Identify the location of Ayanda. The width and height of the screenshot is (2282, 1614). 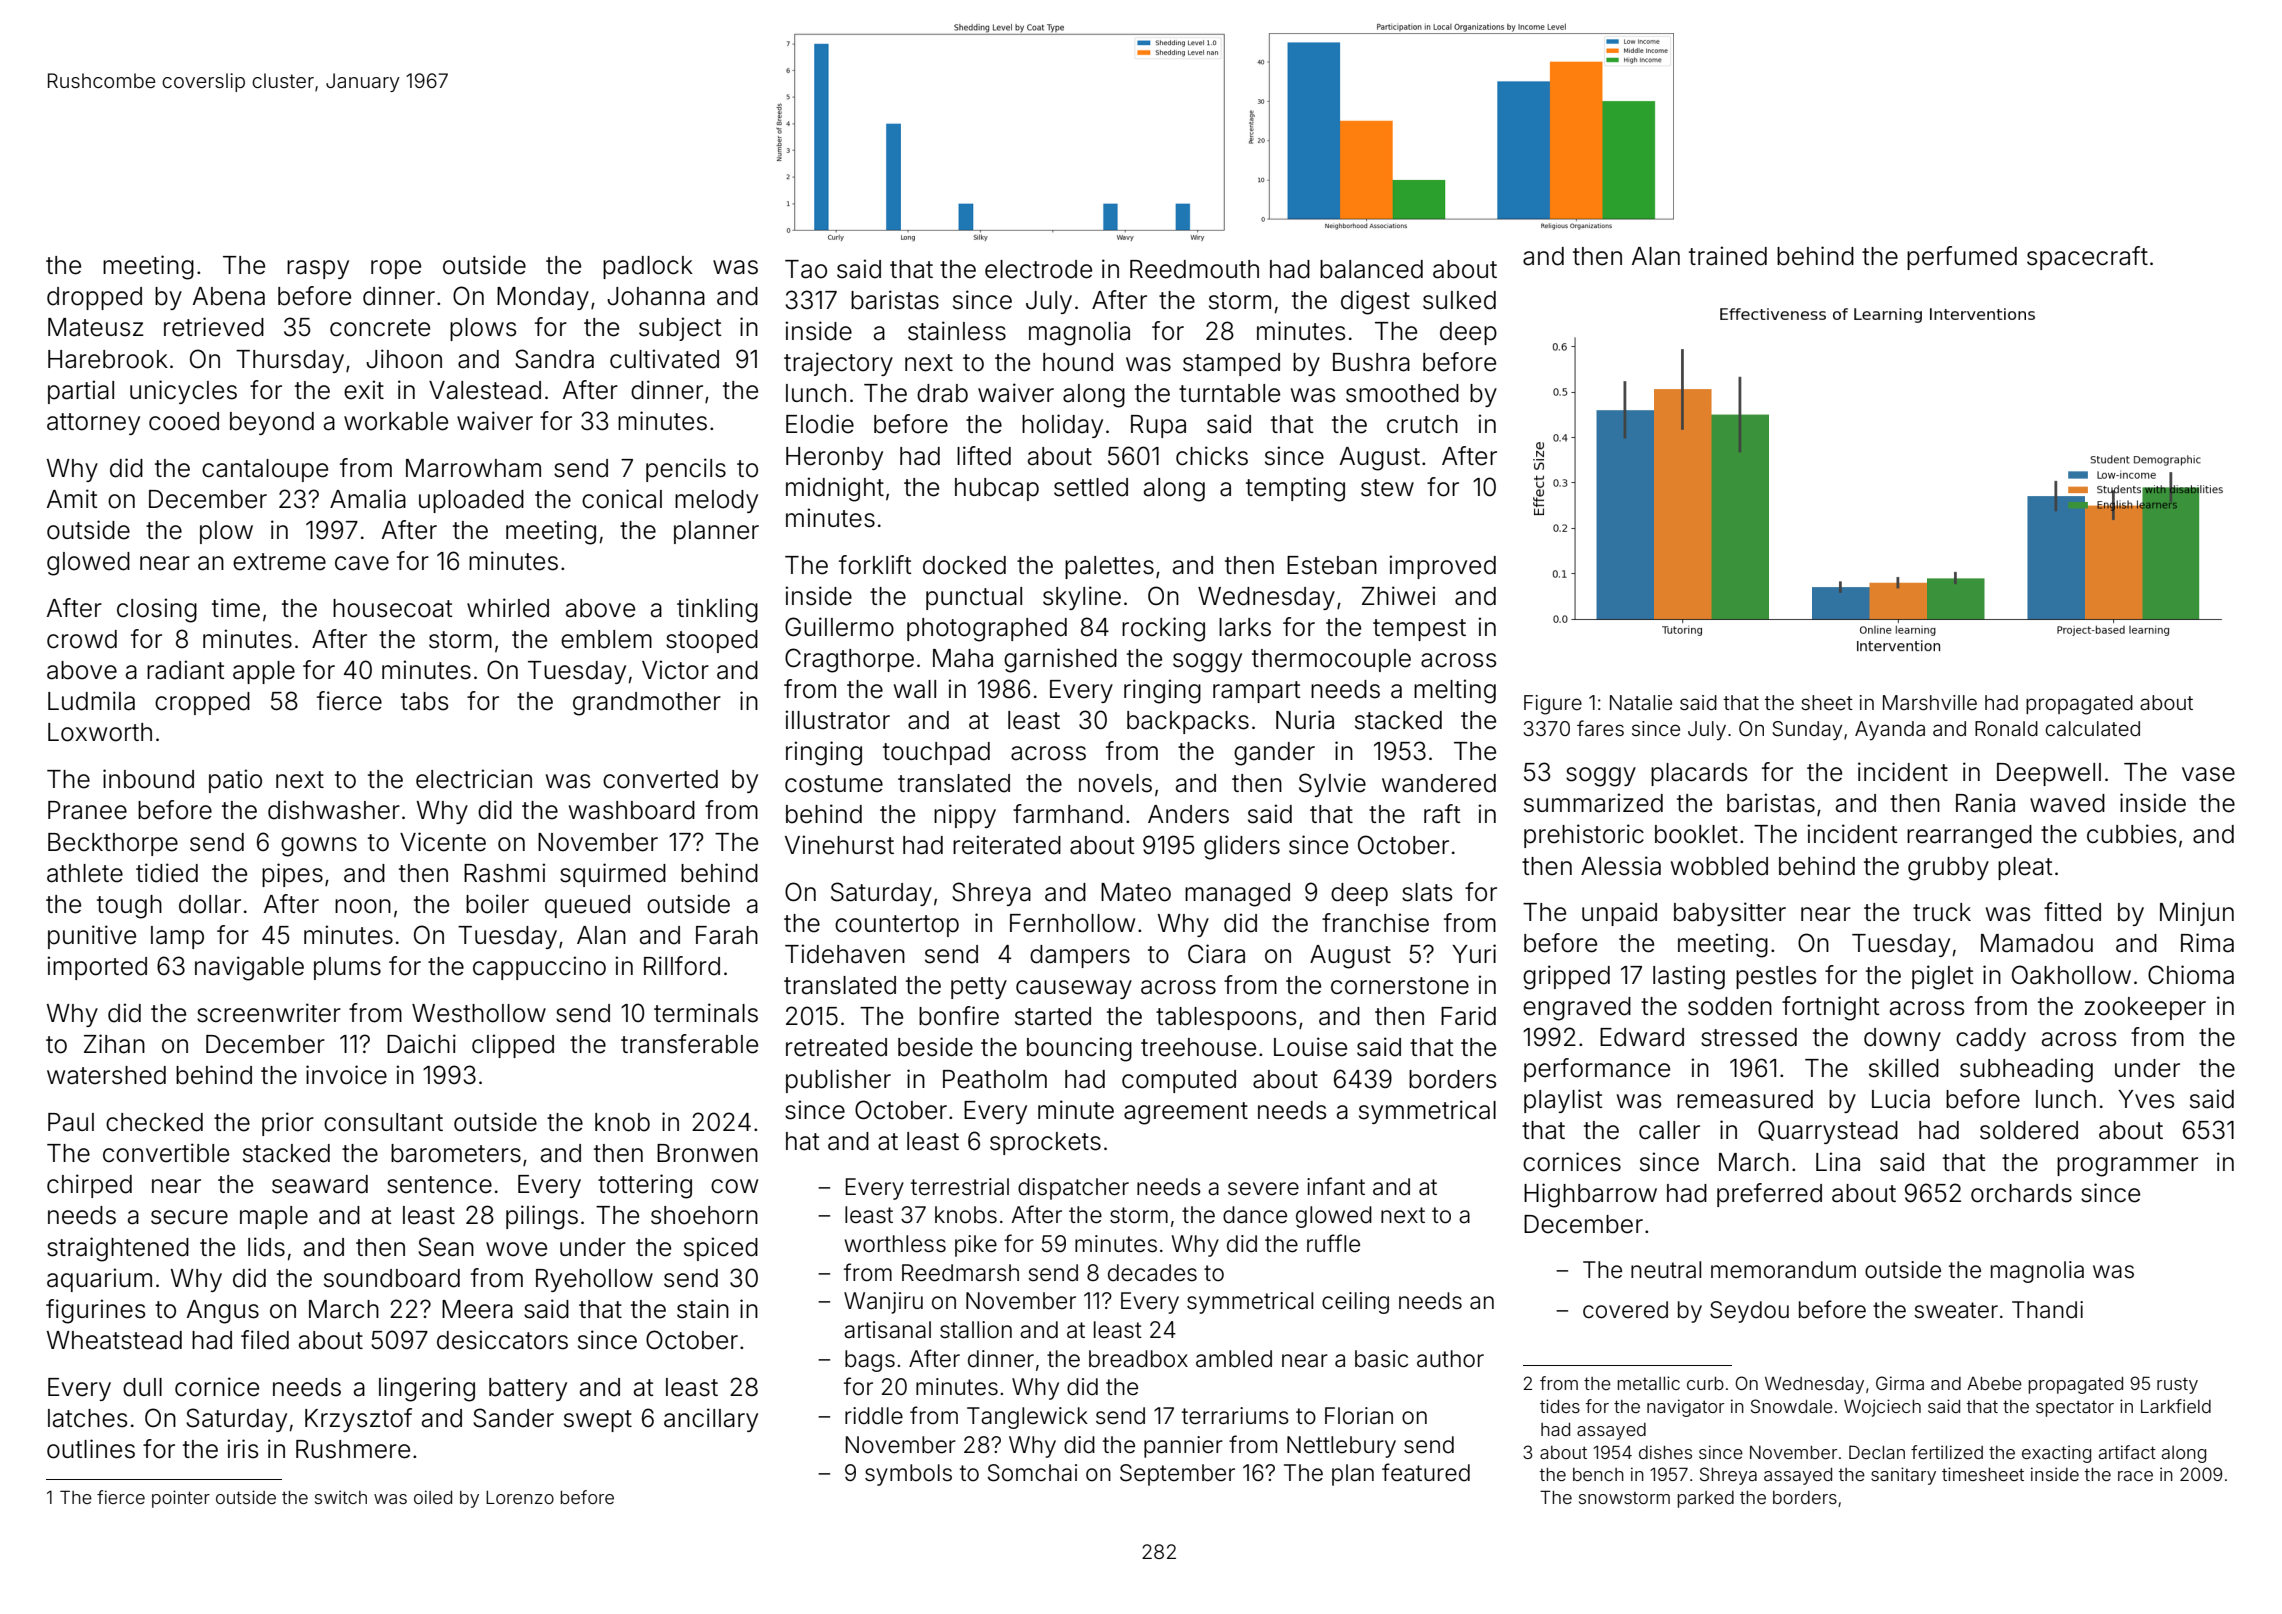
(1890, 730).
